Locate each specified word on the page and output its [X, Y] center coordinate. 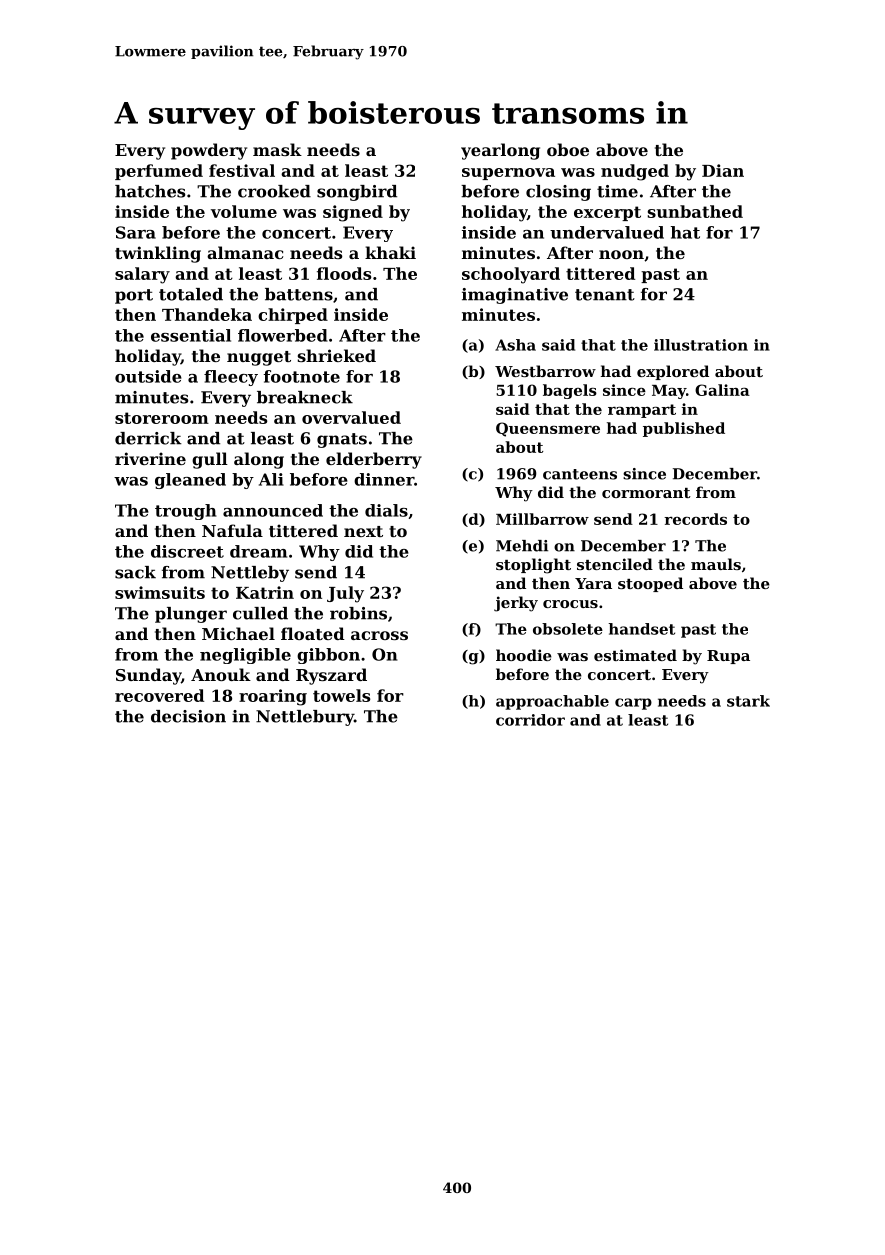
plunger [191, 615]
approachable [552, 702]
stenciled [615, 564]
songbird [357, 193]
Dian [723, 170]
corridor [530, 720]
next [363, 531]
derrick [148, 438]
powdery [209, 151]
